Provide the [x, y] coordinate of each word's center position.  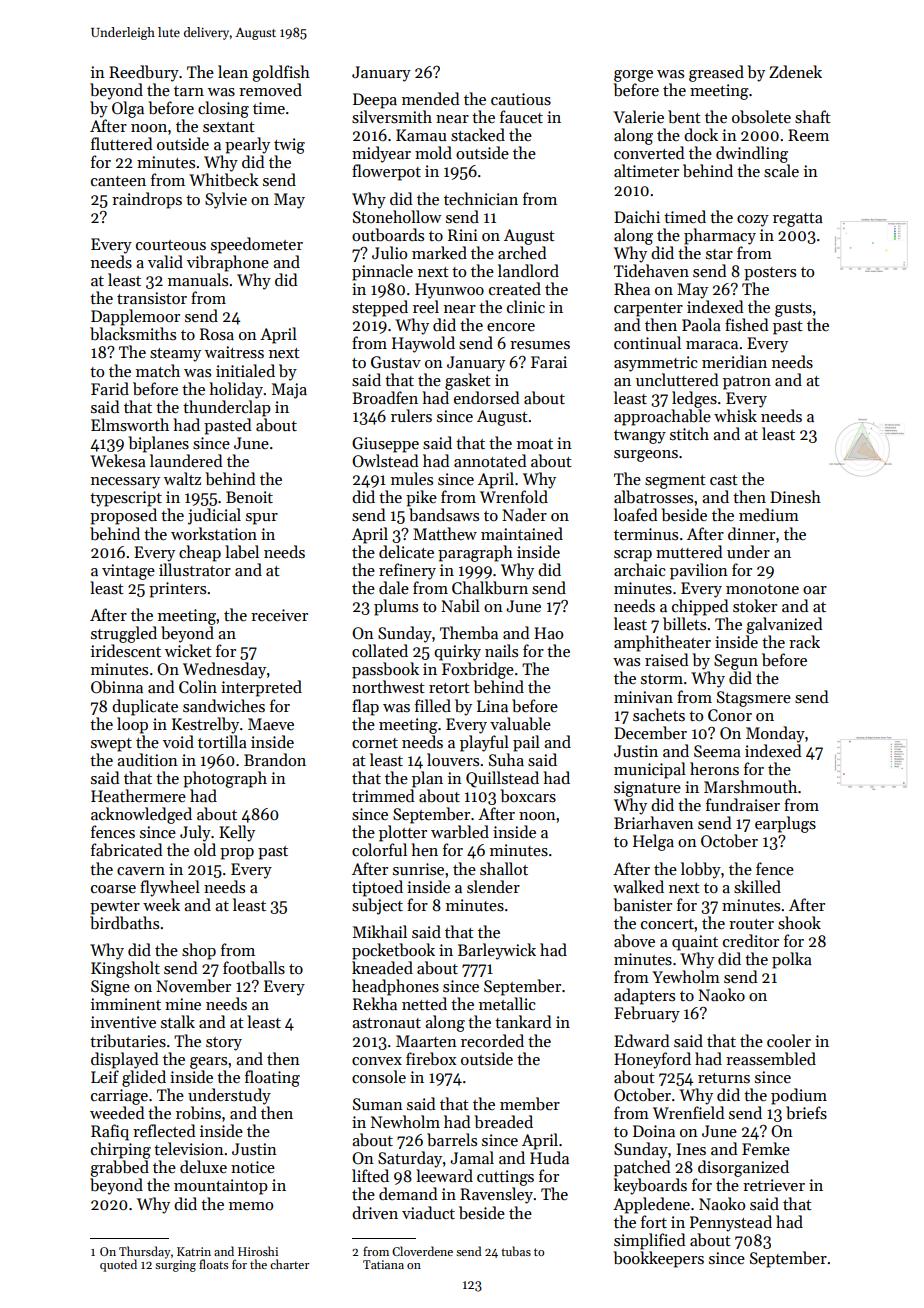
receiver [279, 615]
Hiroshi [258, 1251]
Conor [730, 715]
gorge [633, 76]
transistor [152, 298]
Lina [492, 706]
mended [431, 98]
